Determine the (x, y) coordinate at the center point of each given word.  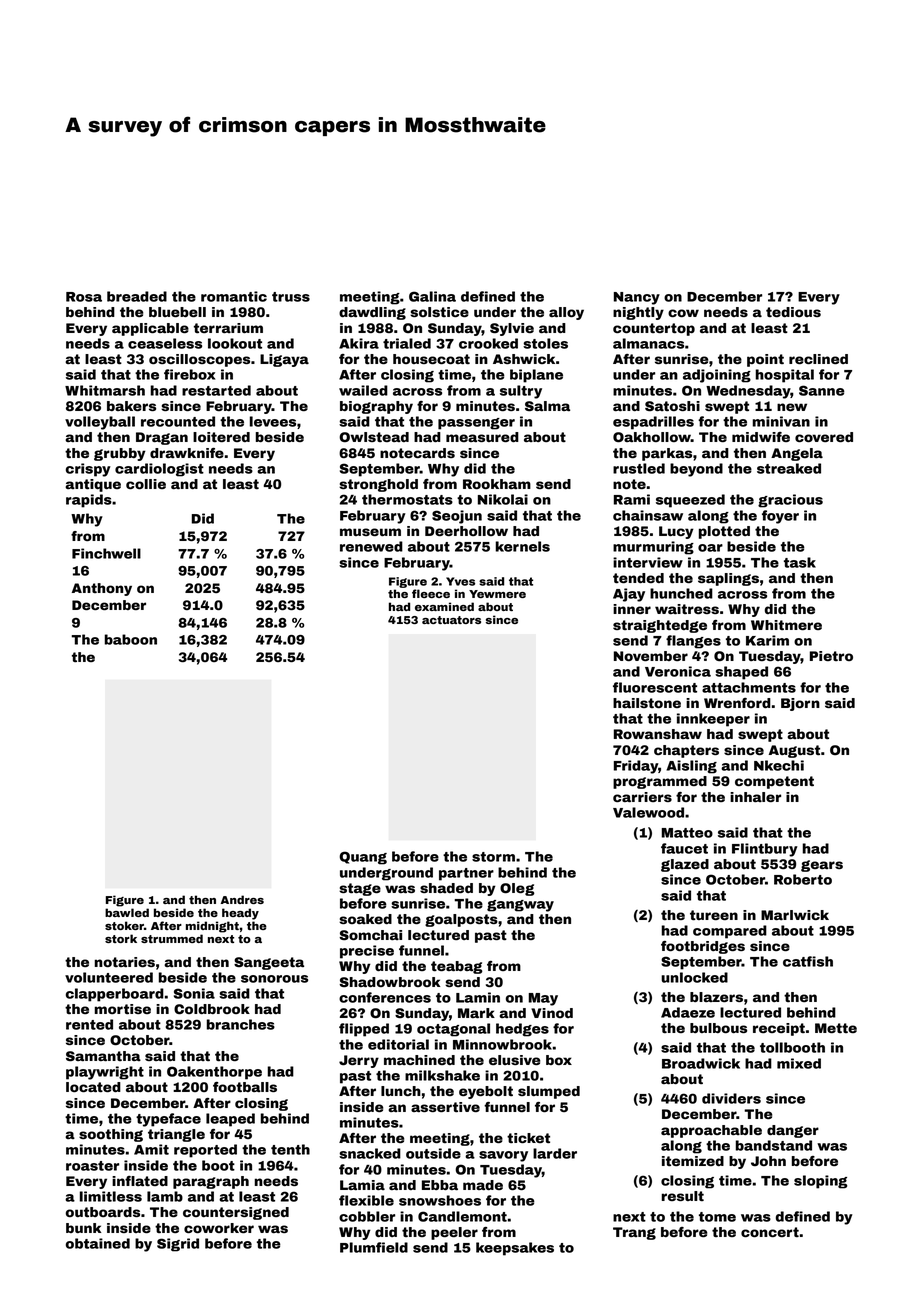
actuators (451, 620)
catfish (808, 961)
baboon (131, 639)
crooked (488, 343)
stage (360, 889)
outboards (103, 1212)
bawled (127, 912)
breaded (137, 296)
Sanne (822, 390)
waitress (687, 609)
